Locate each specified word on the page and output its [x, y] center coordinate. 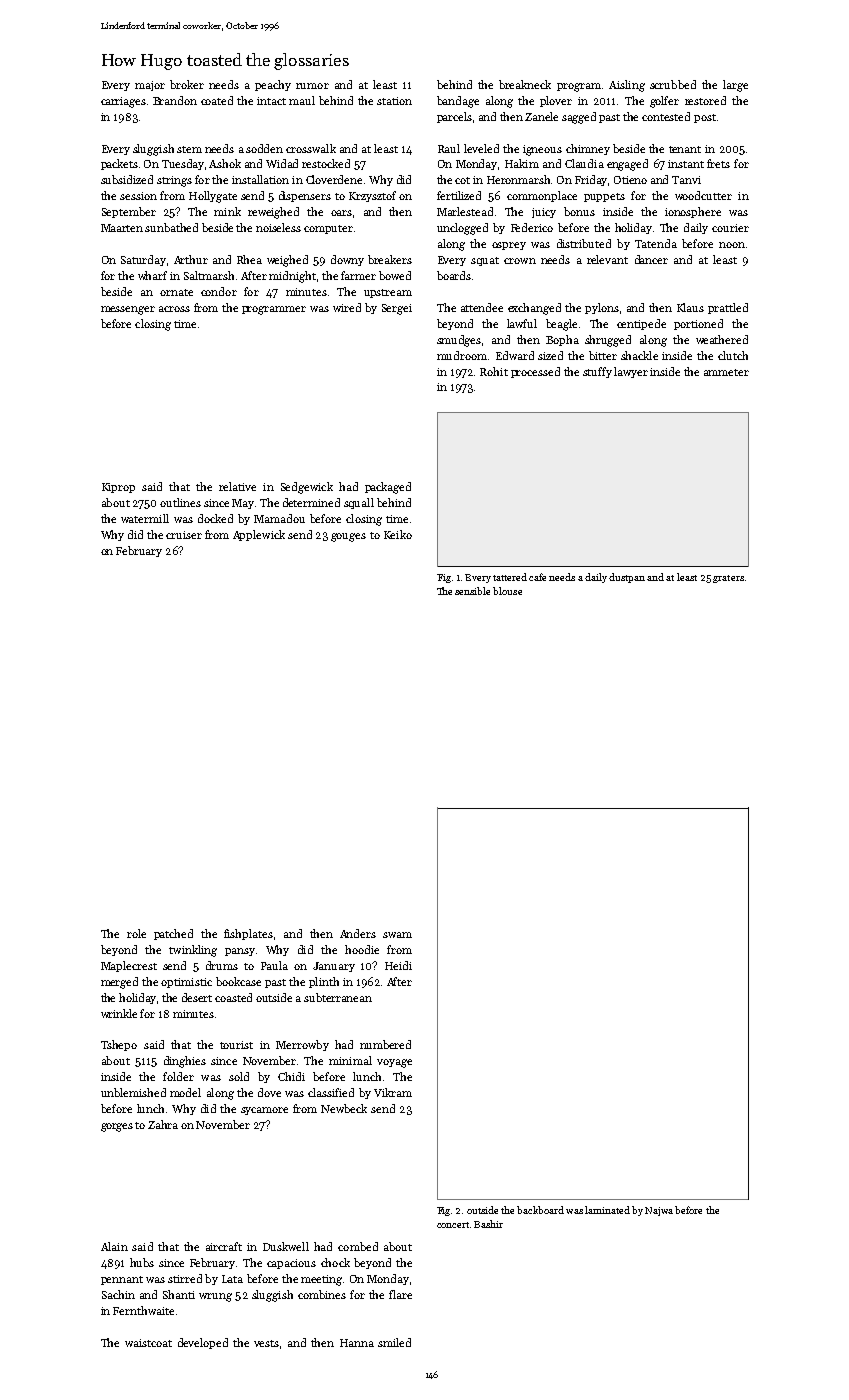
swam [397, 935]
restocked [326, 163]
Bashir [488, 1224]
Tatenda [656, 243]
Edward [515, 355]
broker [187, 84]
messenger [128, 310]
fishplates [248, 934]
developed [203, 1343]
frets [718, 163]
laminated [607, 1210]
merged [119, 983]
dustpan [627, 578]
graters [728, 579]
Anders [358, 933]
